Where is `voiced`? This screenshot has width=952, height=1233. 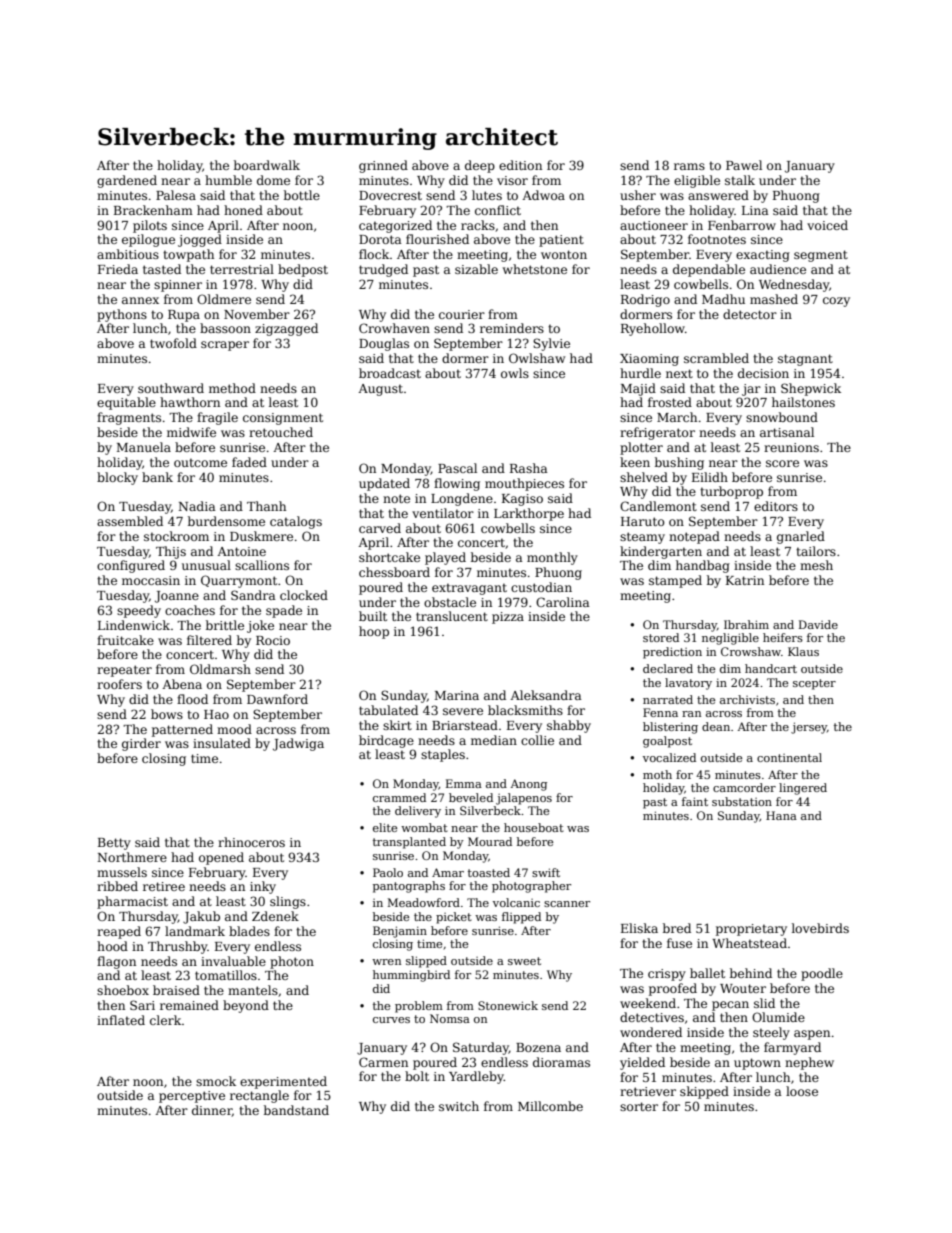 voiced is located at coordinates (827, 225).
